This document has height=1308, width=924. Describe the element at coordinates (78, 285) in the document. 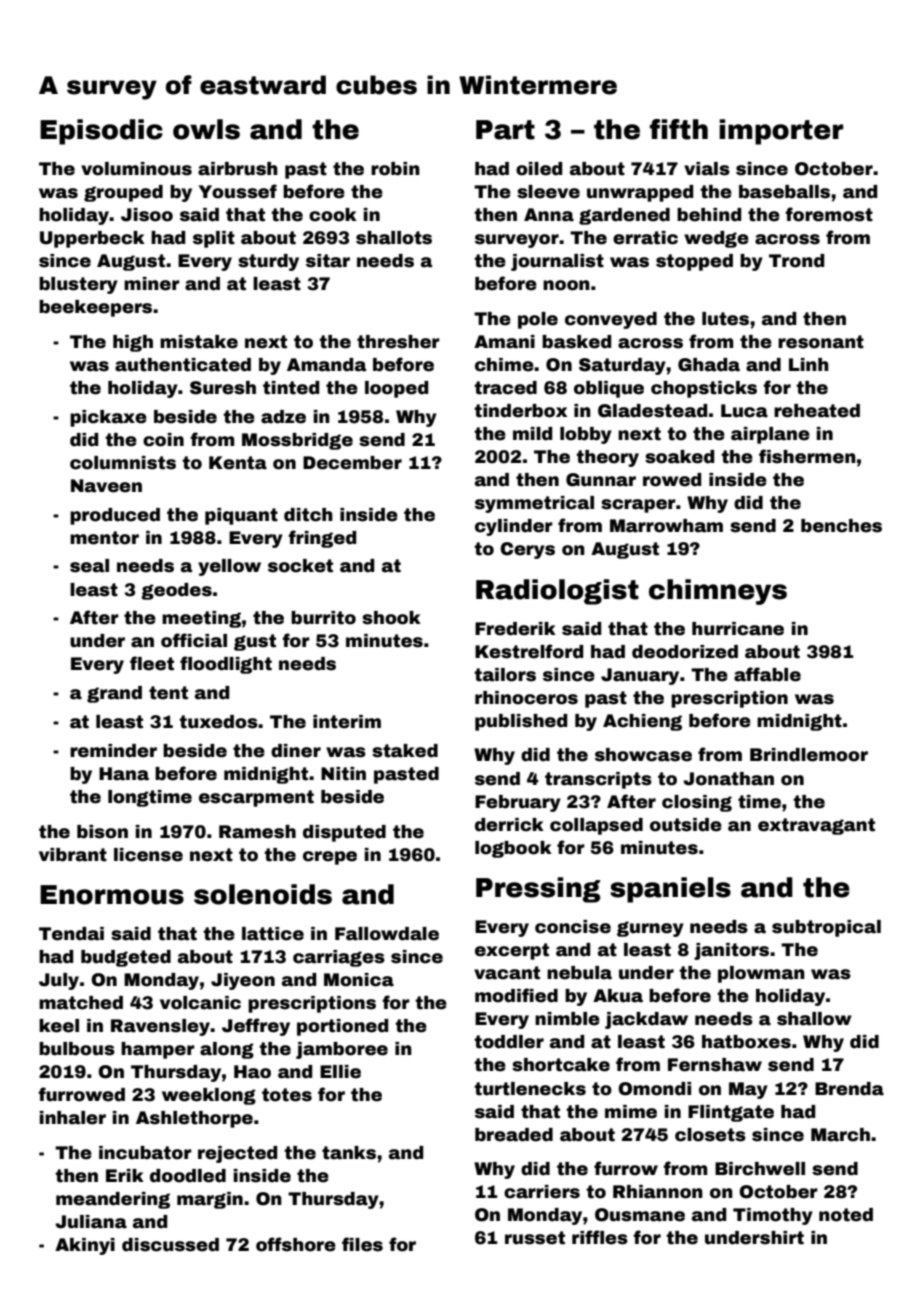

I see `blustery` at that location.
